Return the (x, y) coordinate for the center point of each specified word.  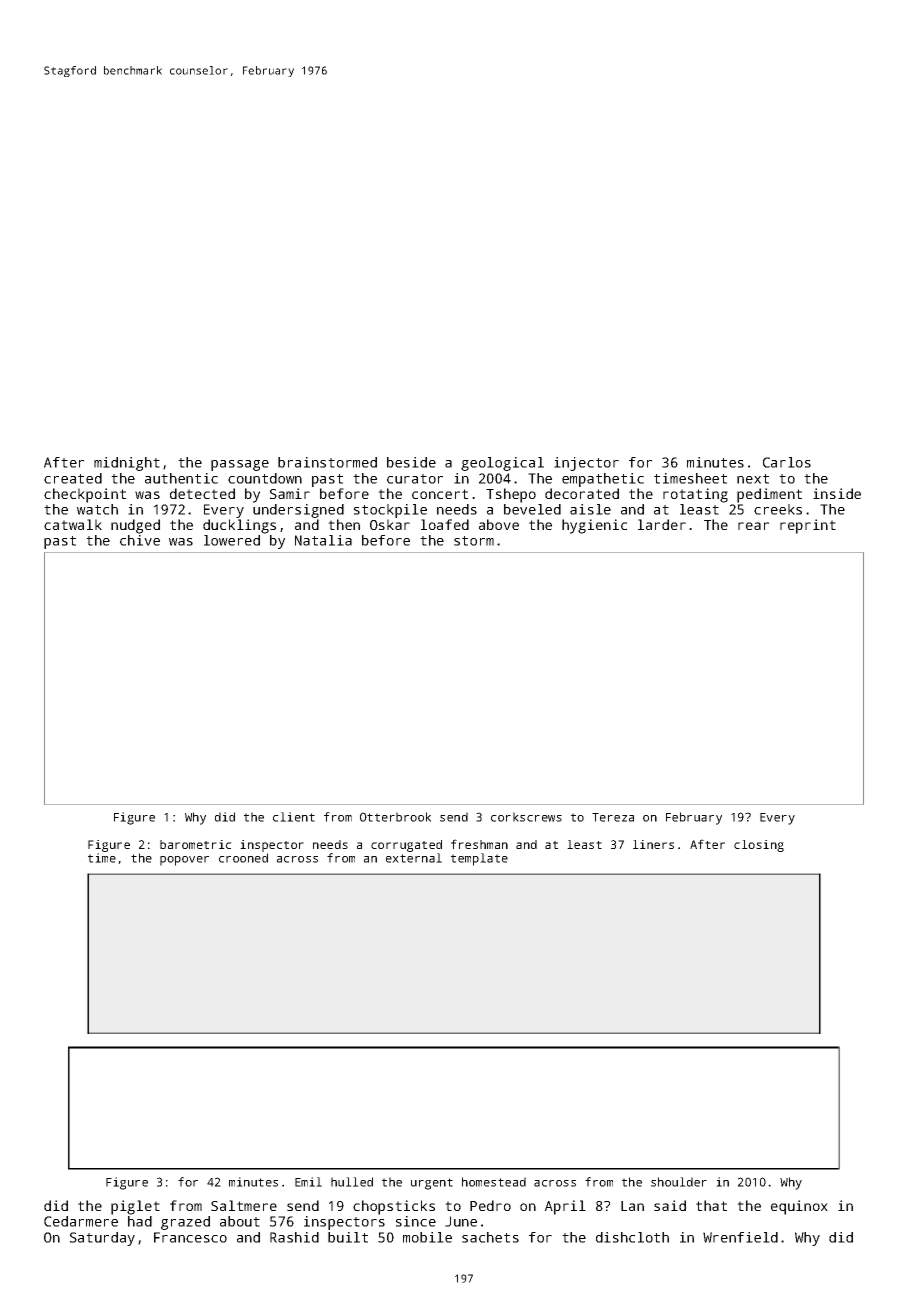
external (414, 858)
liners (653, 844)
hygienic (594, 526)
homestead (494, 1182)
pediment (769, 495)
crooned (243, 858)
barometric (196, 844)
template (479, 859)
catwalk (73, 524)
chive (140, 540)
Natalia (323, 540)
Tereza (613, 817)
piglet (135, 1207)
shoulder (679, 1182)
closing (759, 846)
